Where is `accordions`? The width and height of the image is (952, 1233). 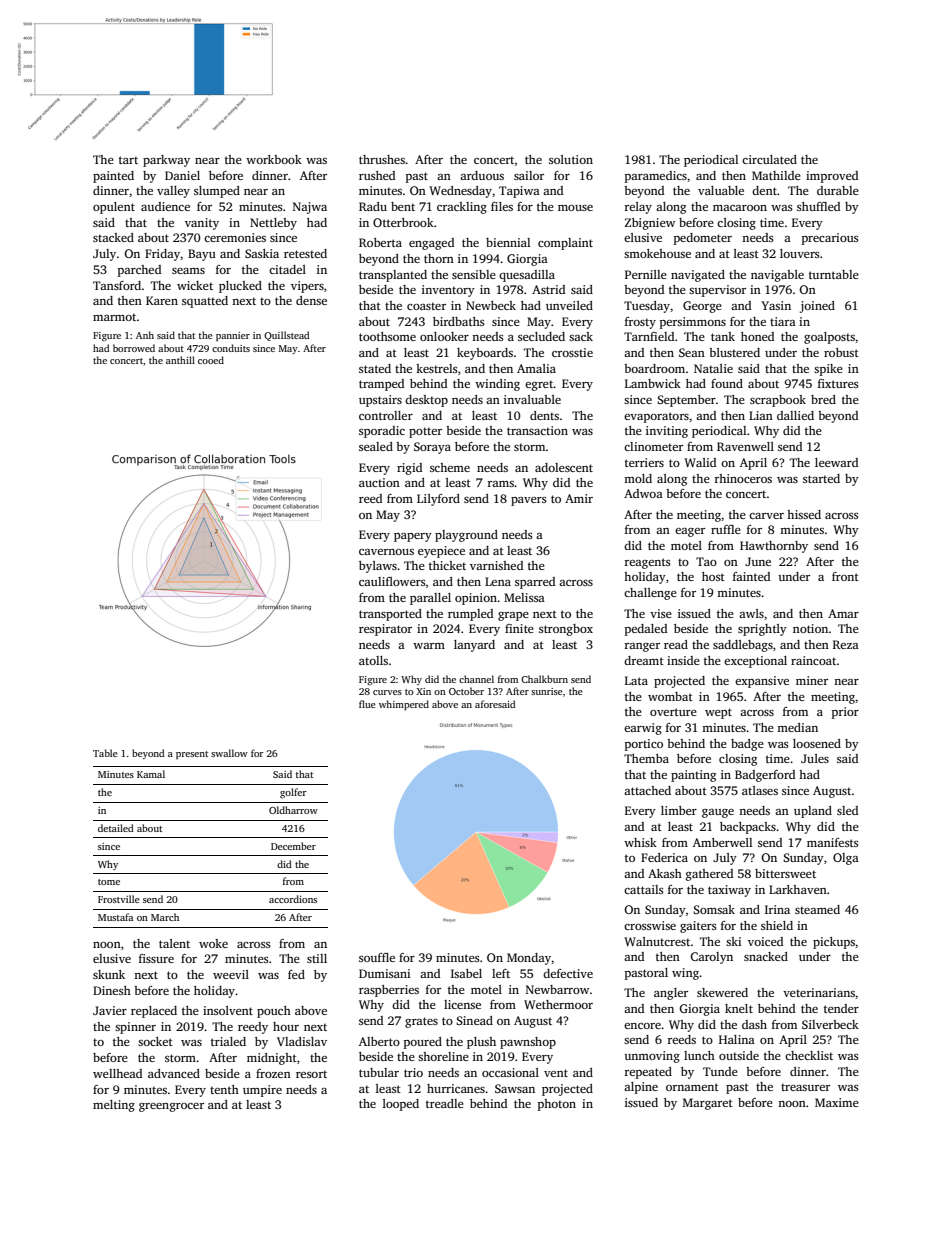 accordions is located at coordinates (293, 899).
